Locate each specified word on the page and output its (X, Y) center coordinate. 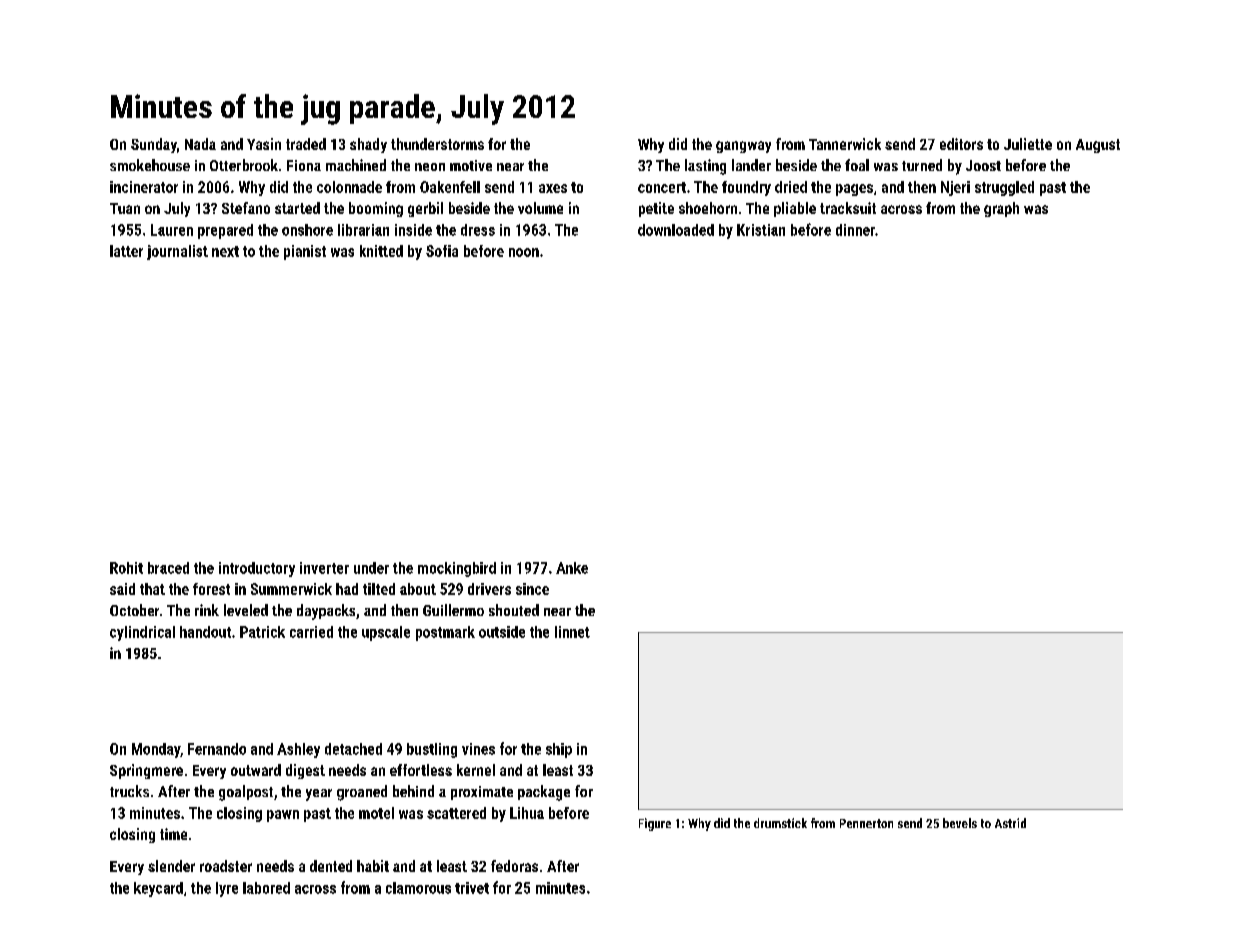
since (532, 589)
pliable (795, 209)
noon (524, 252)
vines (478, 749)
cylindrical (142, 633)
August (1098, 146)
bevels (960, 823)
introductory (257, 569)
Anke (572, 568)
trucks (129, 791)
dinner (855, 230)
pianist (305, 252)
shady (368, 145)
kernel (476, 770)
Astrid (1010, 823)
